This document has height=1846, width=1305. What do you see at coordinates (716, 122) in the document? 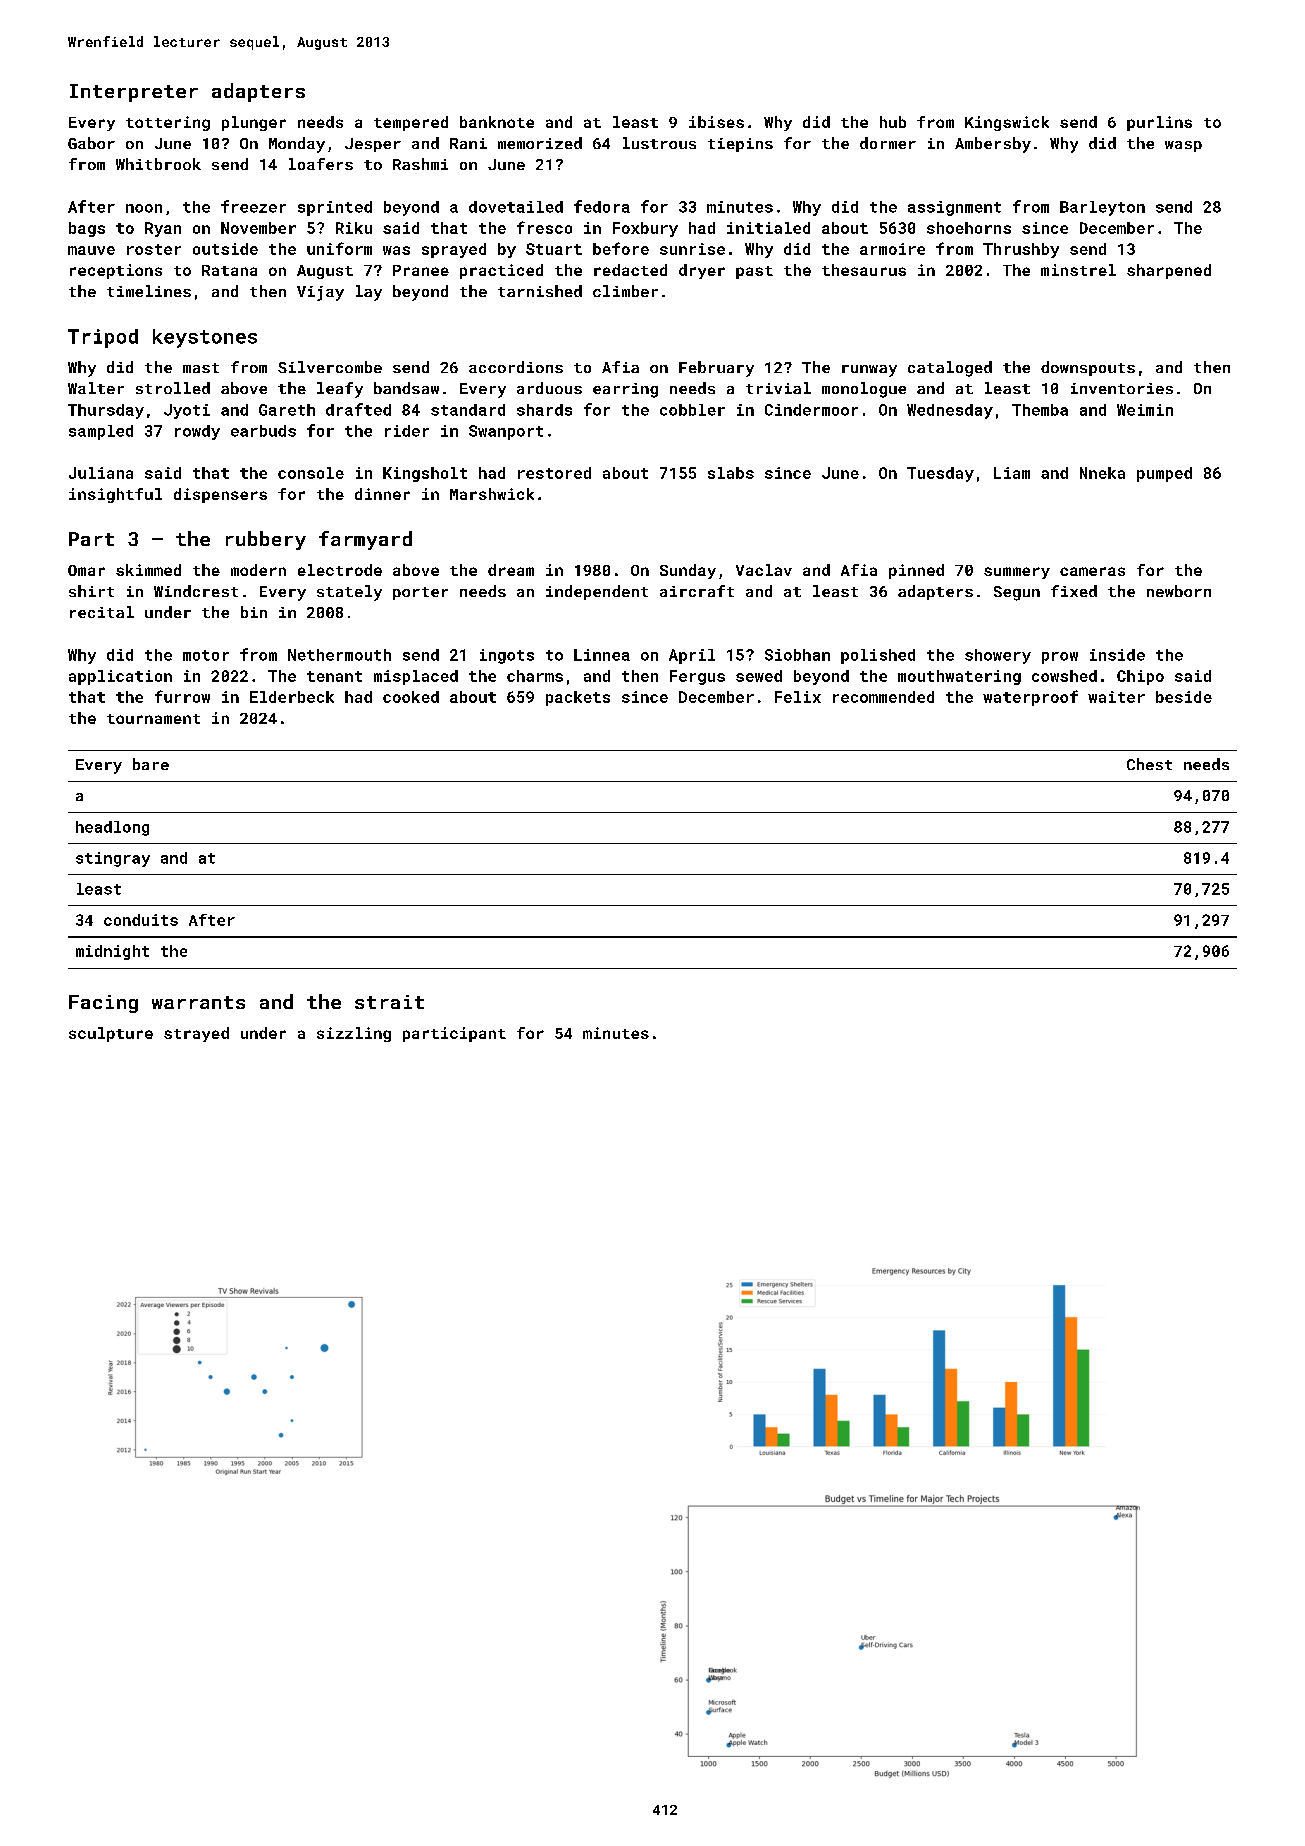
I see `ibises` at bounding box center [716, 122].
